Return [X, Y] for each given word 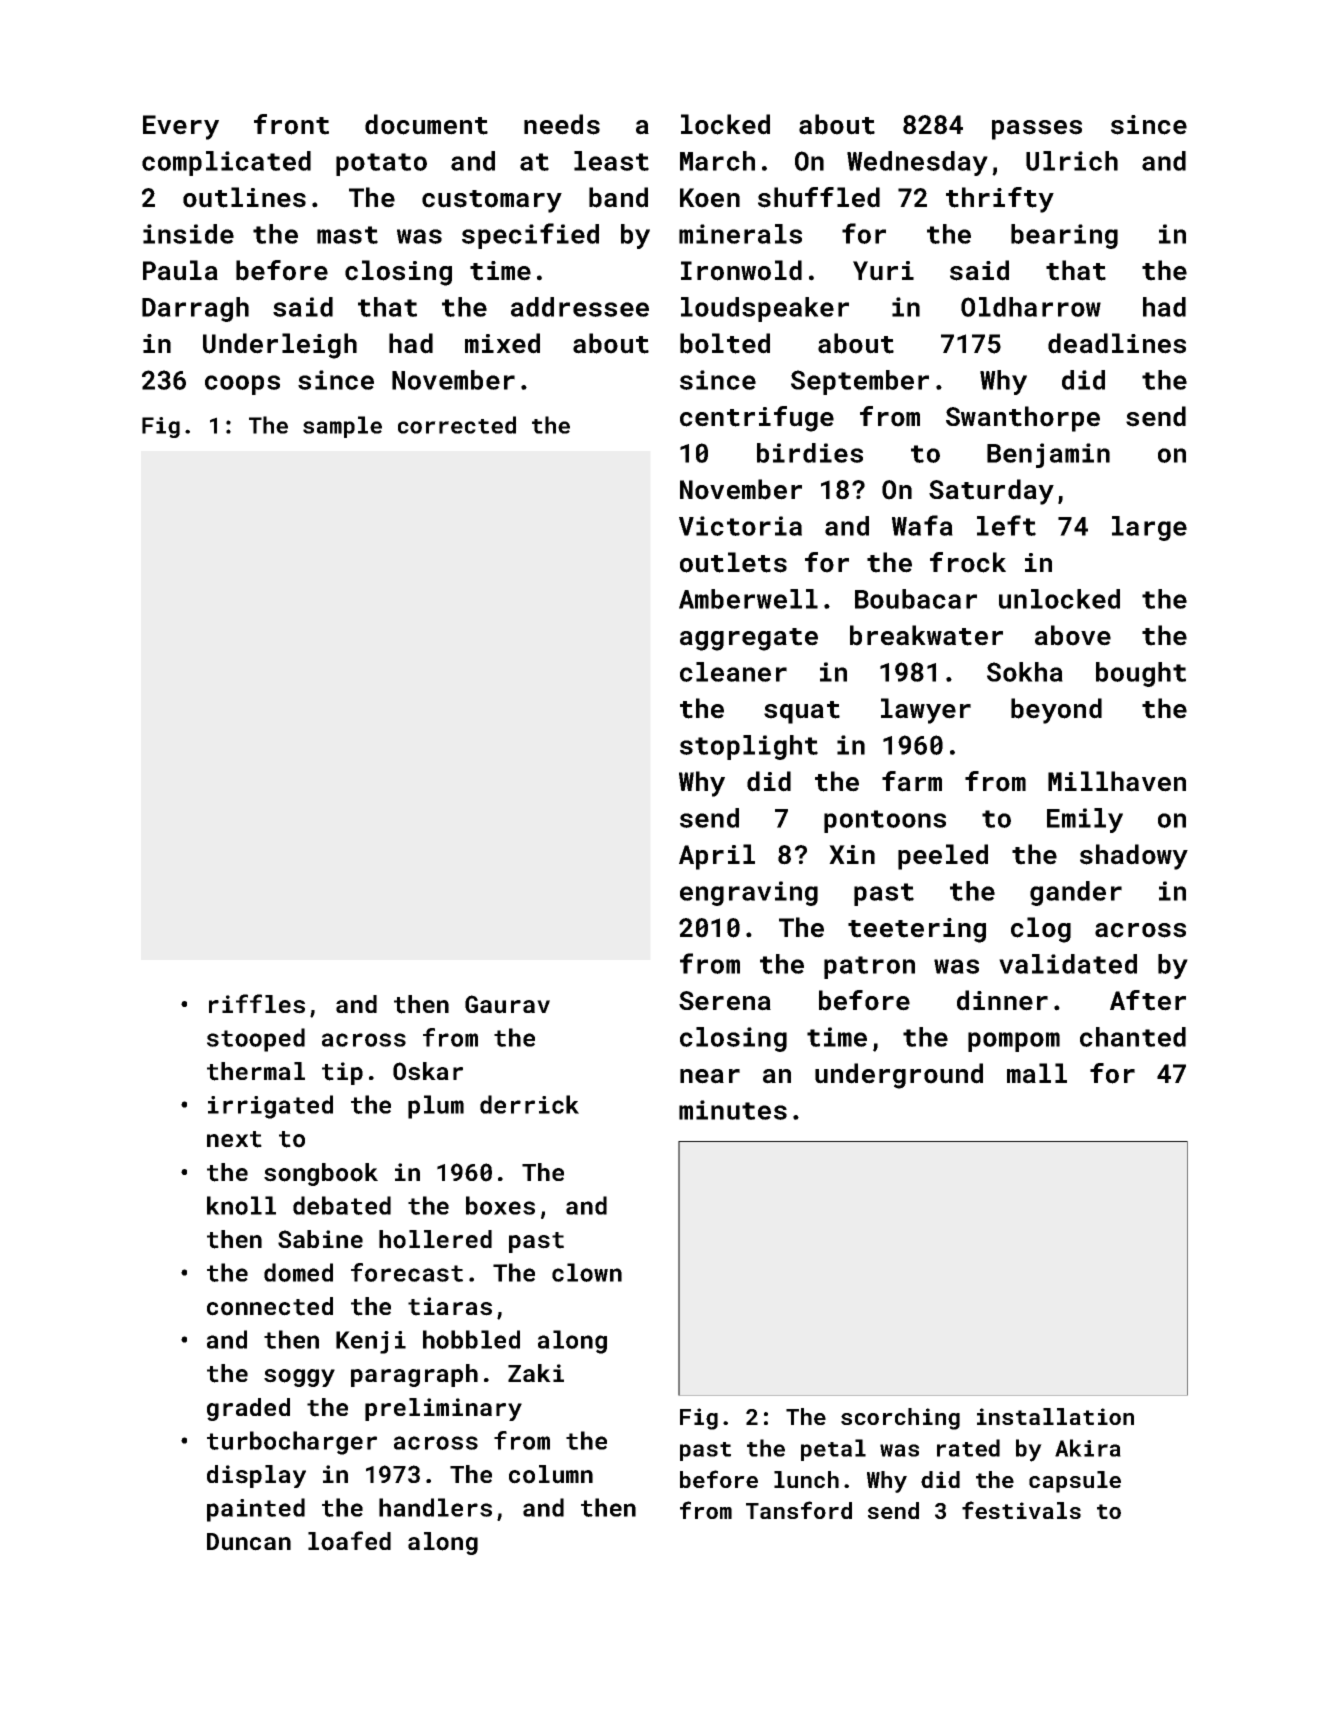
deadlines [1117, 343]
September [860, 382]
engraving [749, 893]
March [717, 161]
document [426, 124]
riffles [257, 1004]
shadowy [1134, 857]
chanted [1133, 1037]
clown [587, 1272]
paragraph [414, 1375]
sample [342, 427]
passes [1037, 130]
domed [298, 1272]
